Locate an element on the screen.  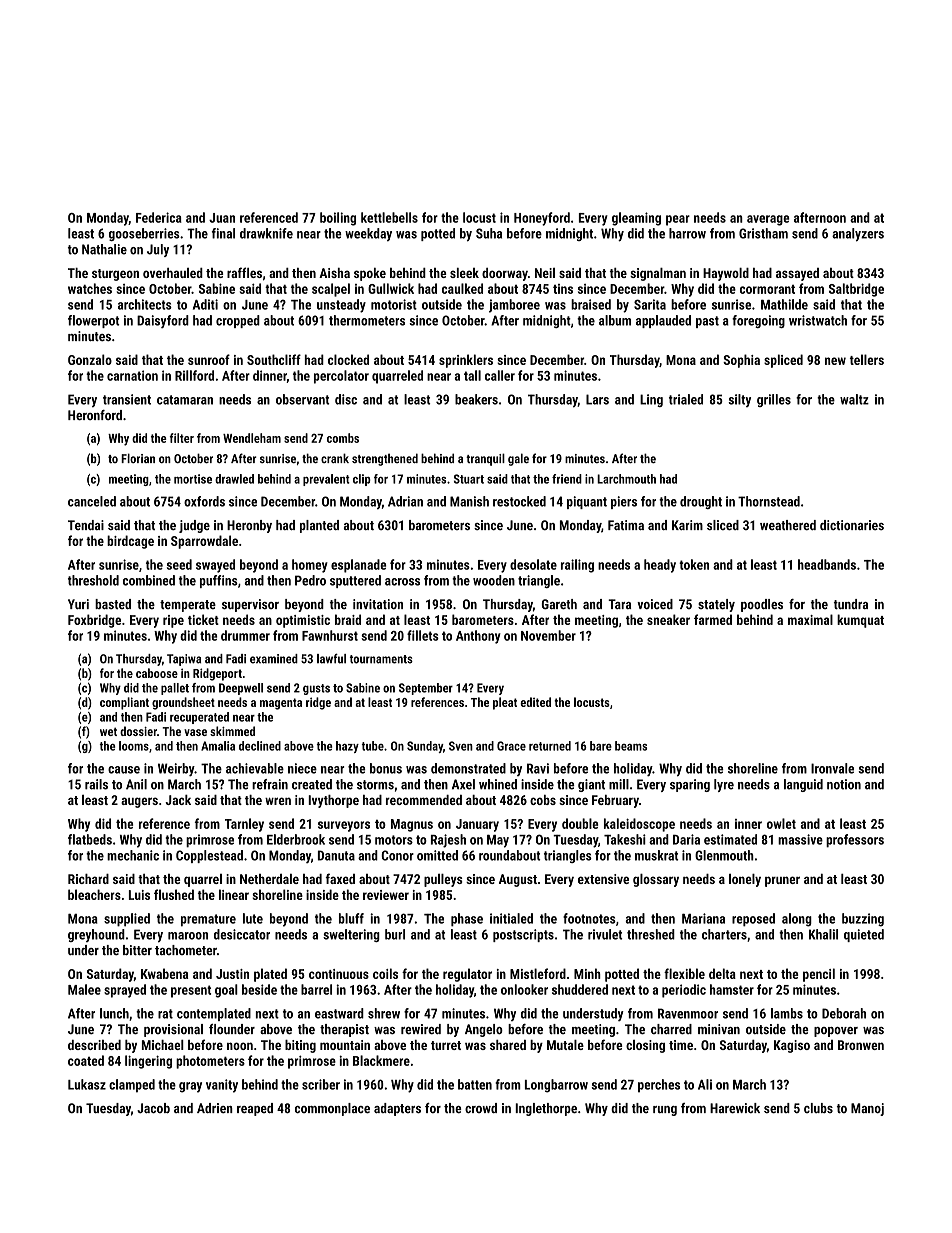
jamboree is located at coordinates (514, 306).
